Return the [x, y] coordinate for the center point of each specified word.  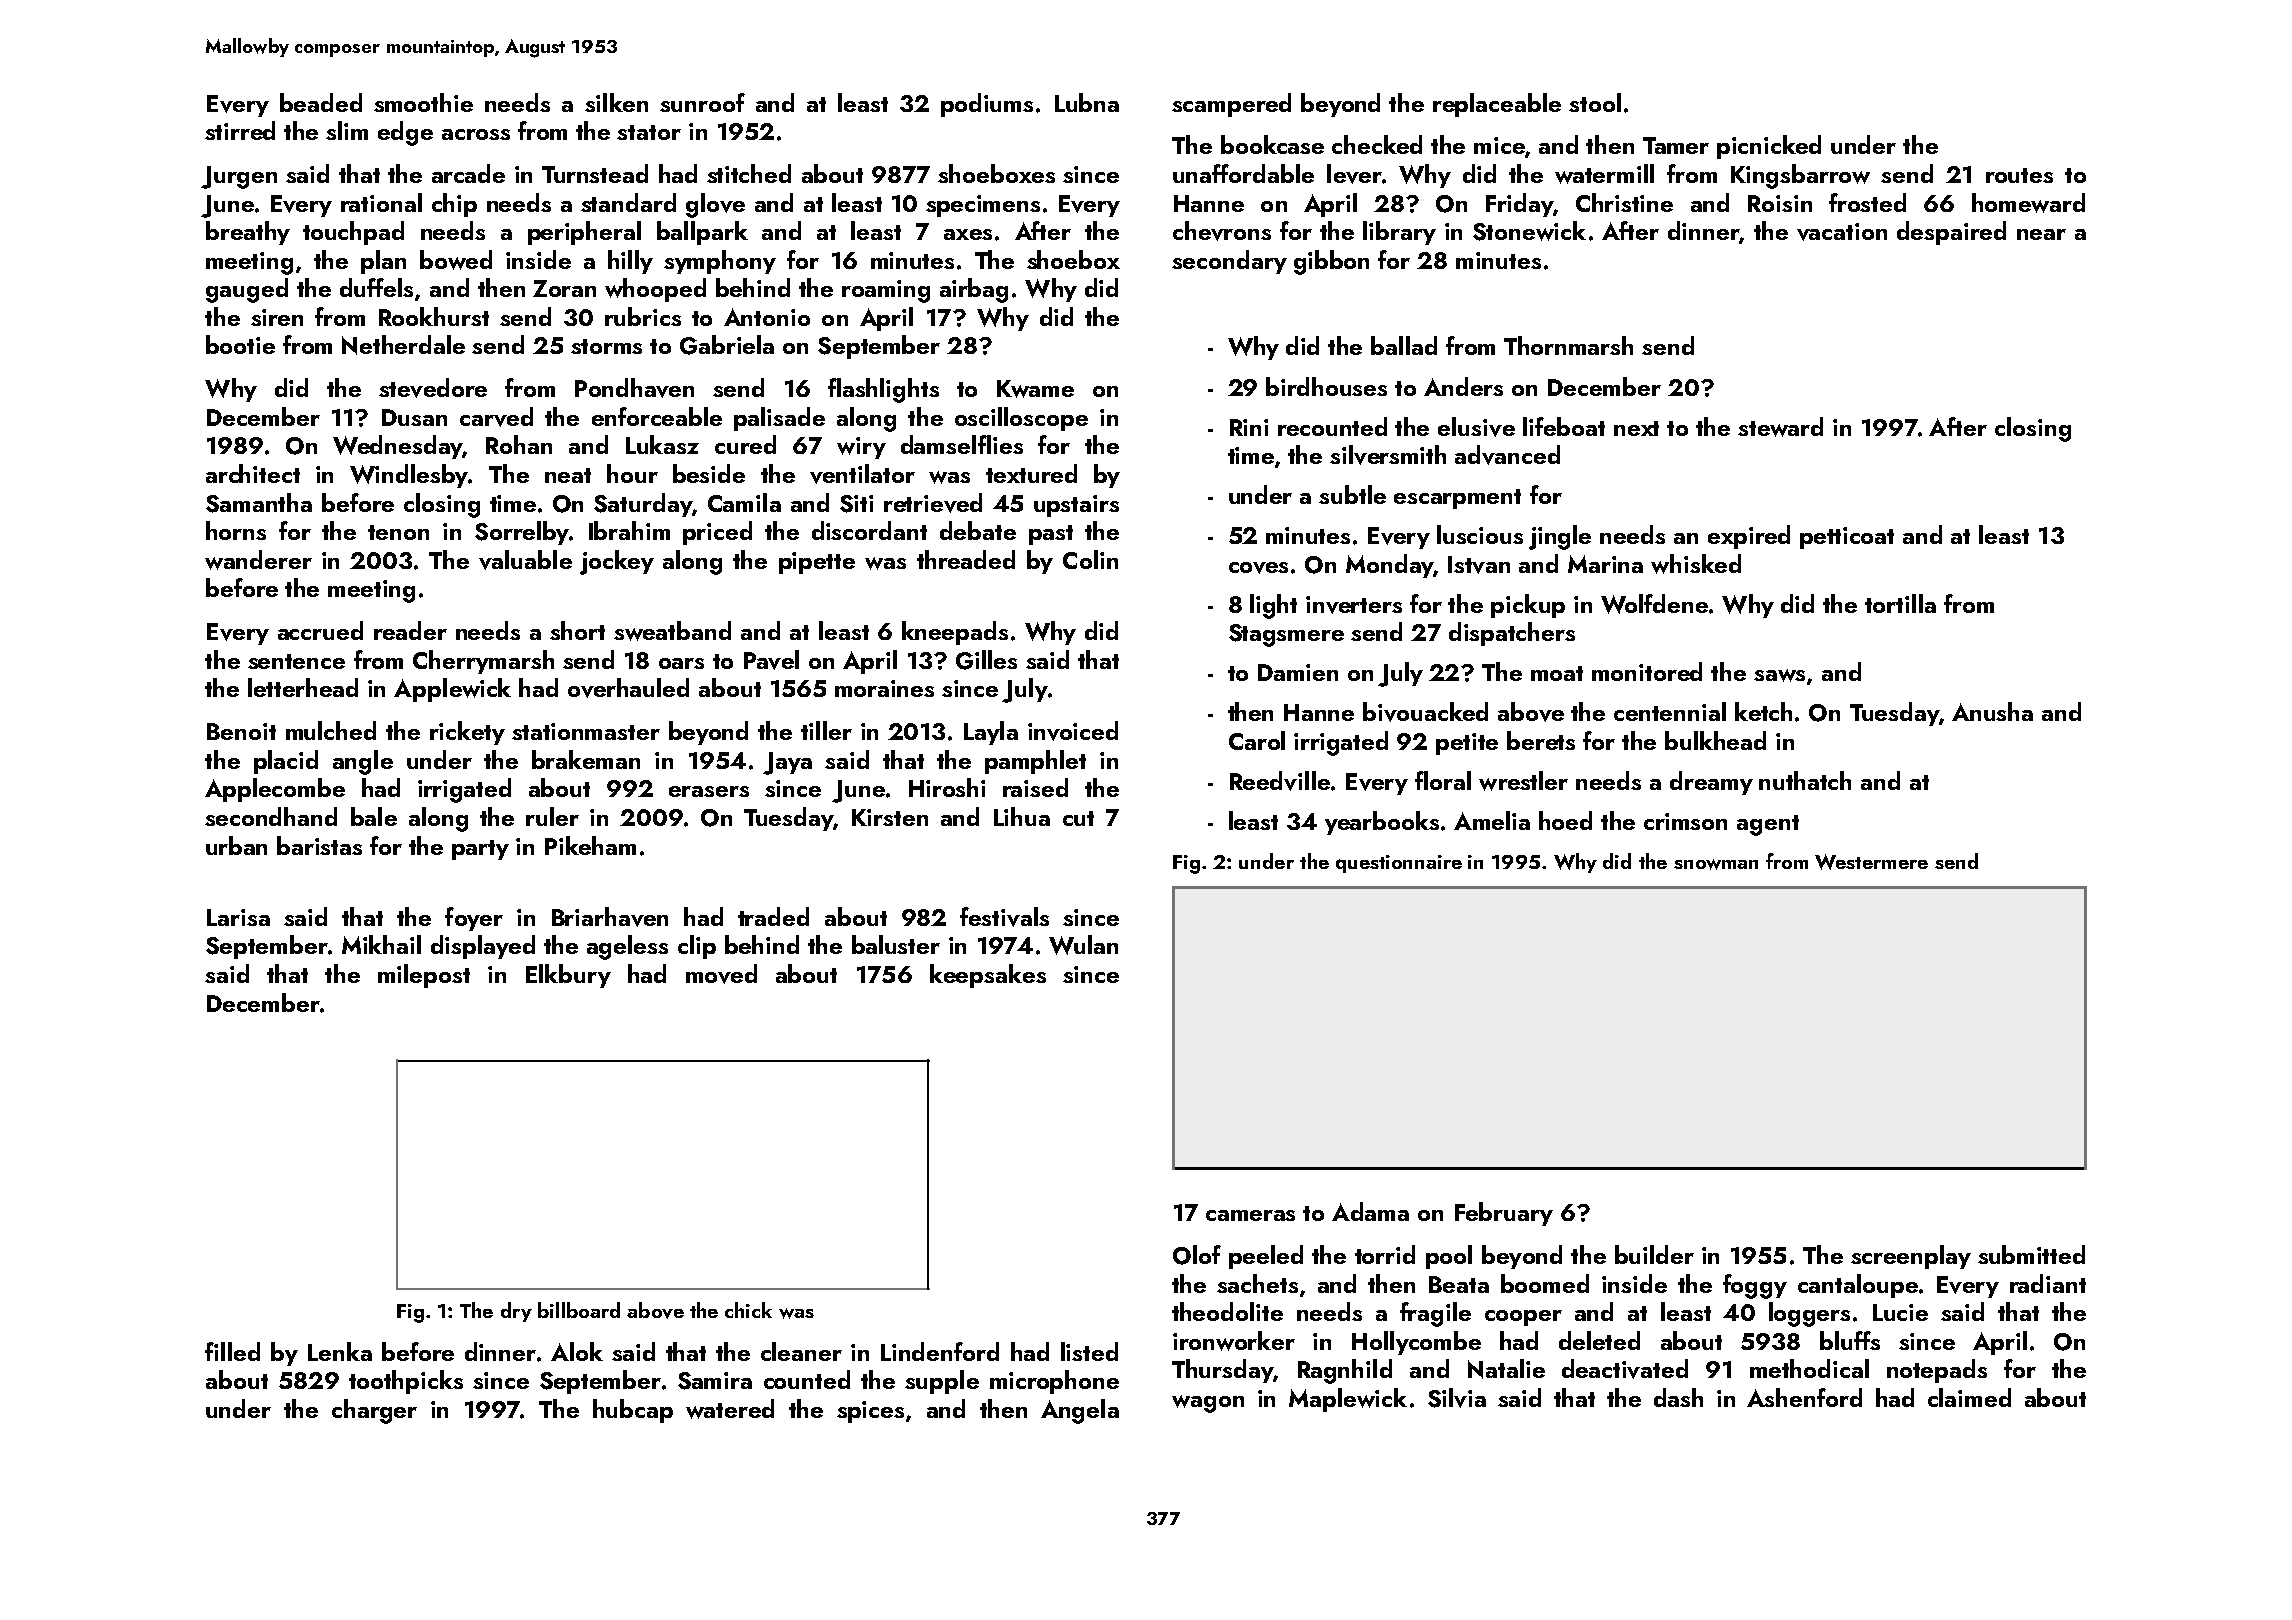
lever [1354, 174]
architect [253, 473]
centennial [1670, 711]
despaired [1951, 233]
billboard [579, 1310]
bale [374, 816]
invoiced [1073, 731]
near [2041, 234]
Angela [1080, 1411]
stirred [240, 130]
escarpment [1457, 499]
